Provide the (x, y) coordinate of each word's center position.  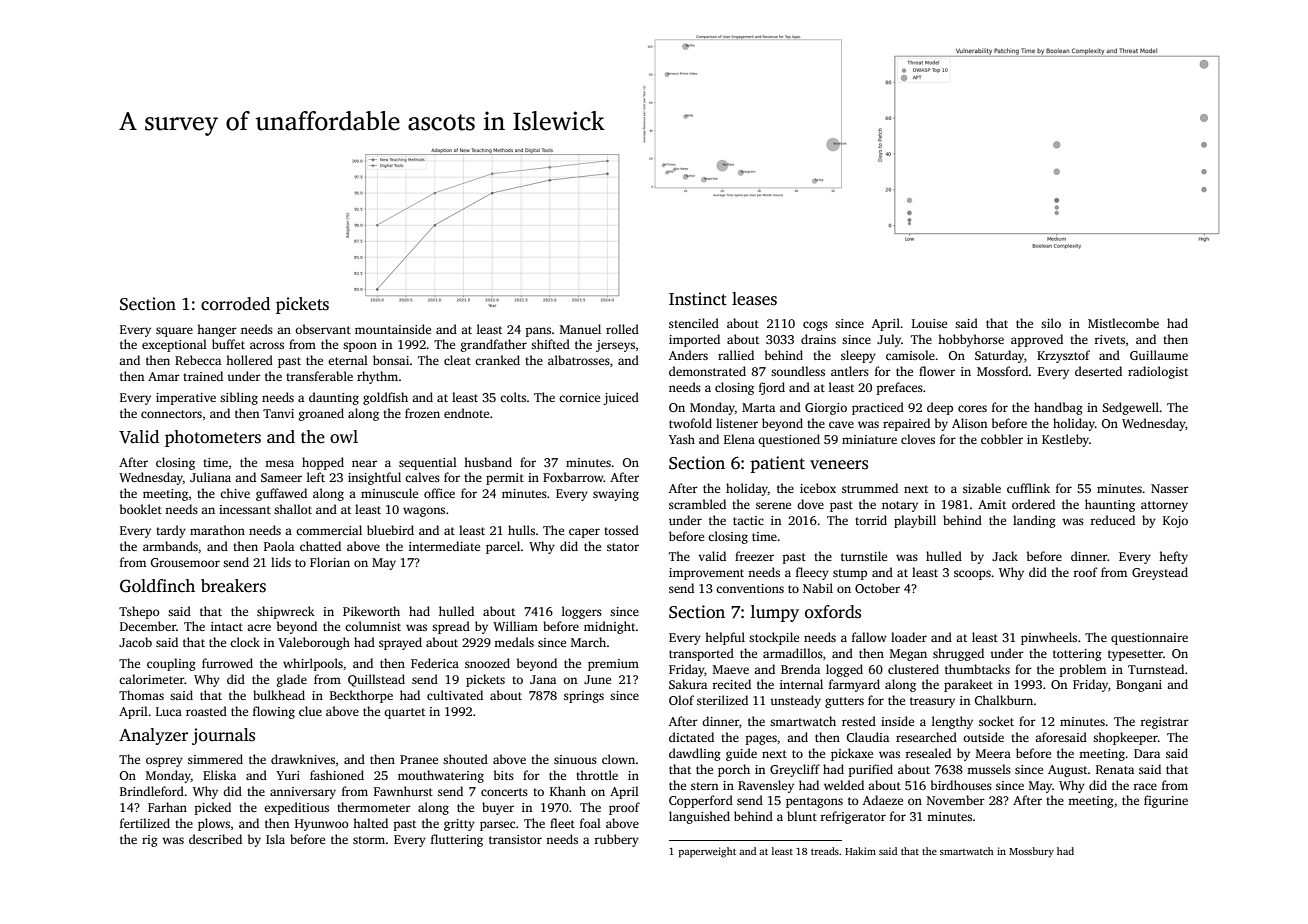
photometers (213, 438)
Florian (330, 562)
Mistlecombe (1123, 323)
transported (701, 654)
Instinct (698, 299)
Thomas (141, 695)
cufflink (1028, 488)
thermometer (374, 807)
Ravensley (766, 786)
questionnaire (1149, 639)
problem (1083, 670)
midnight (610, 627)
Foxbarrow (573, 477)
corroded (235, 304)
